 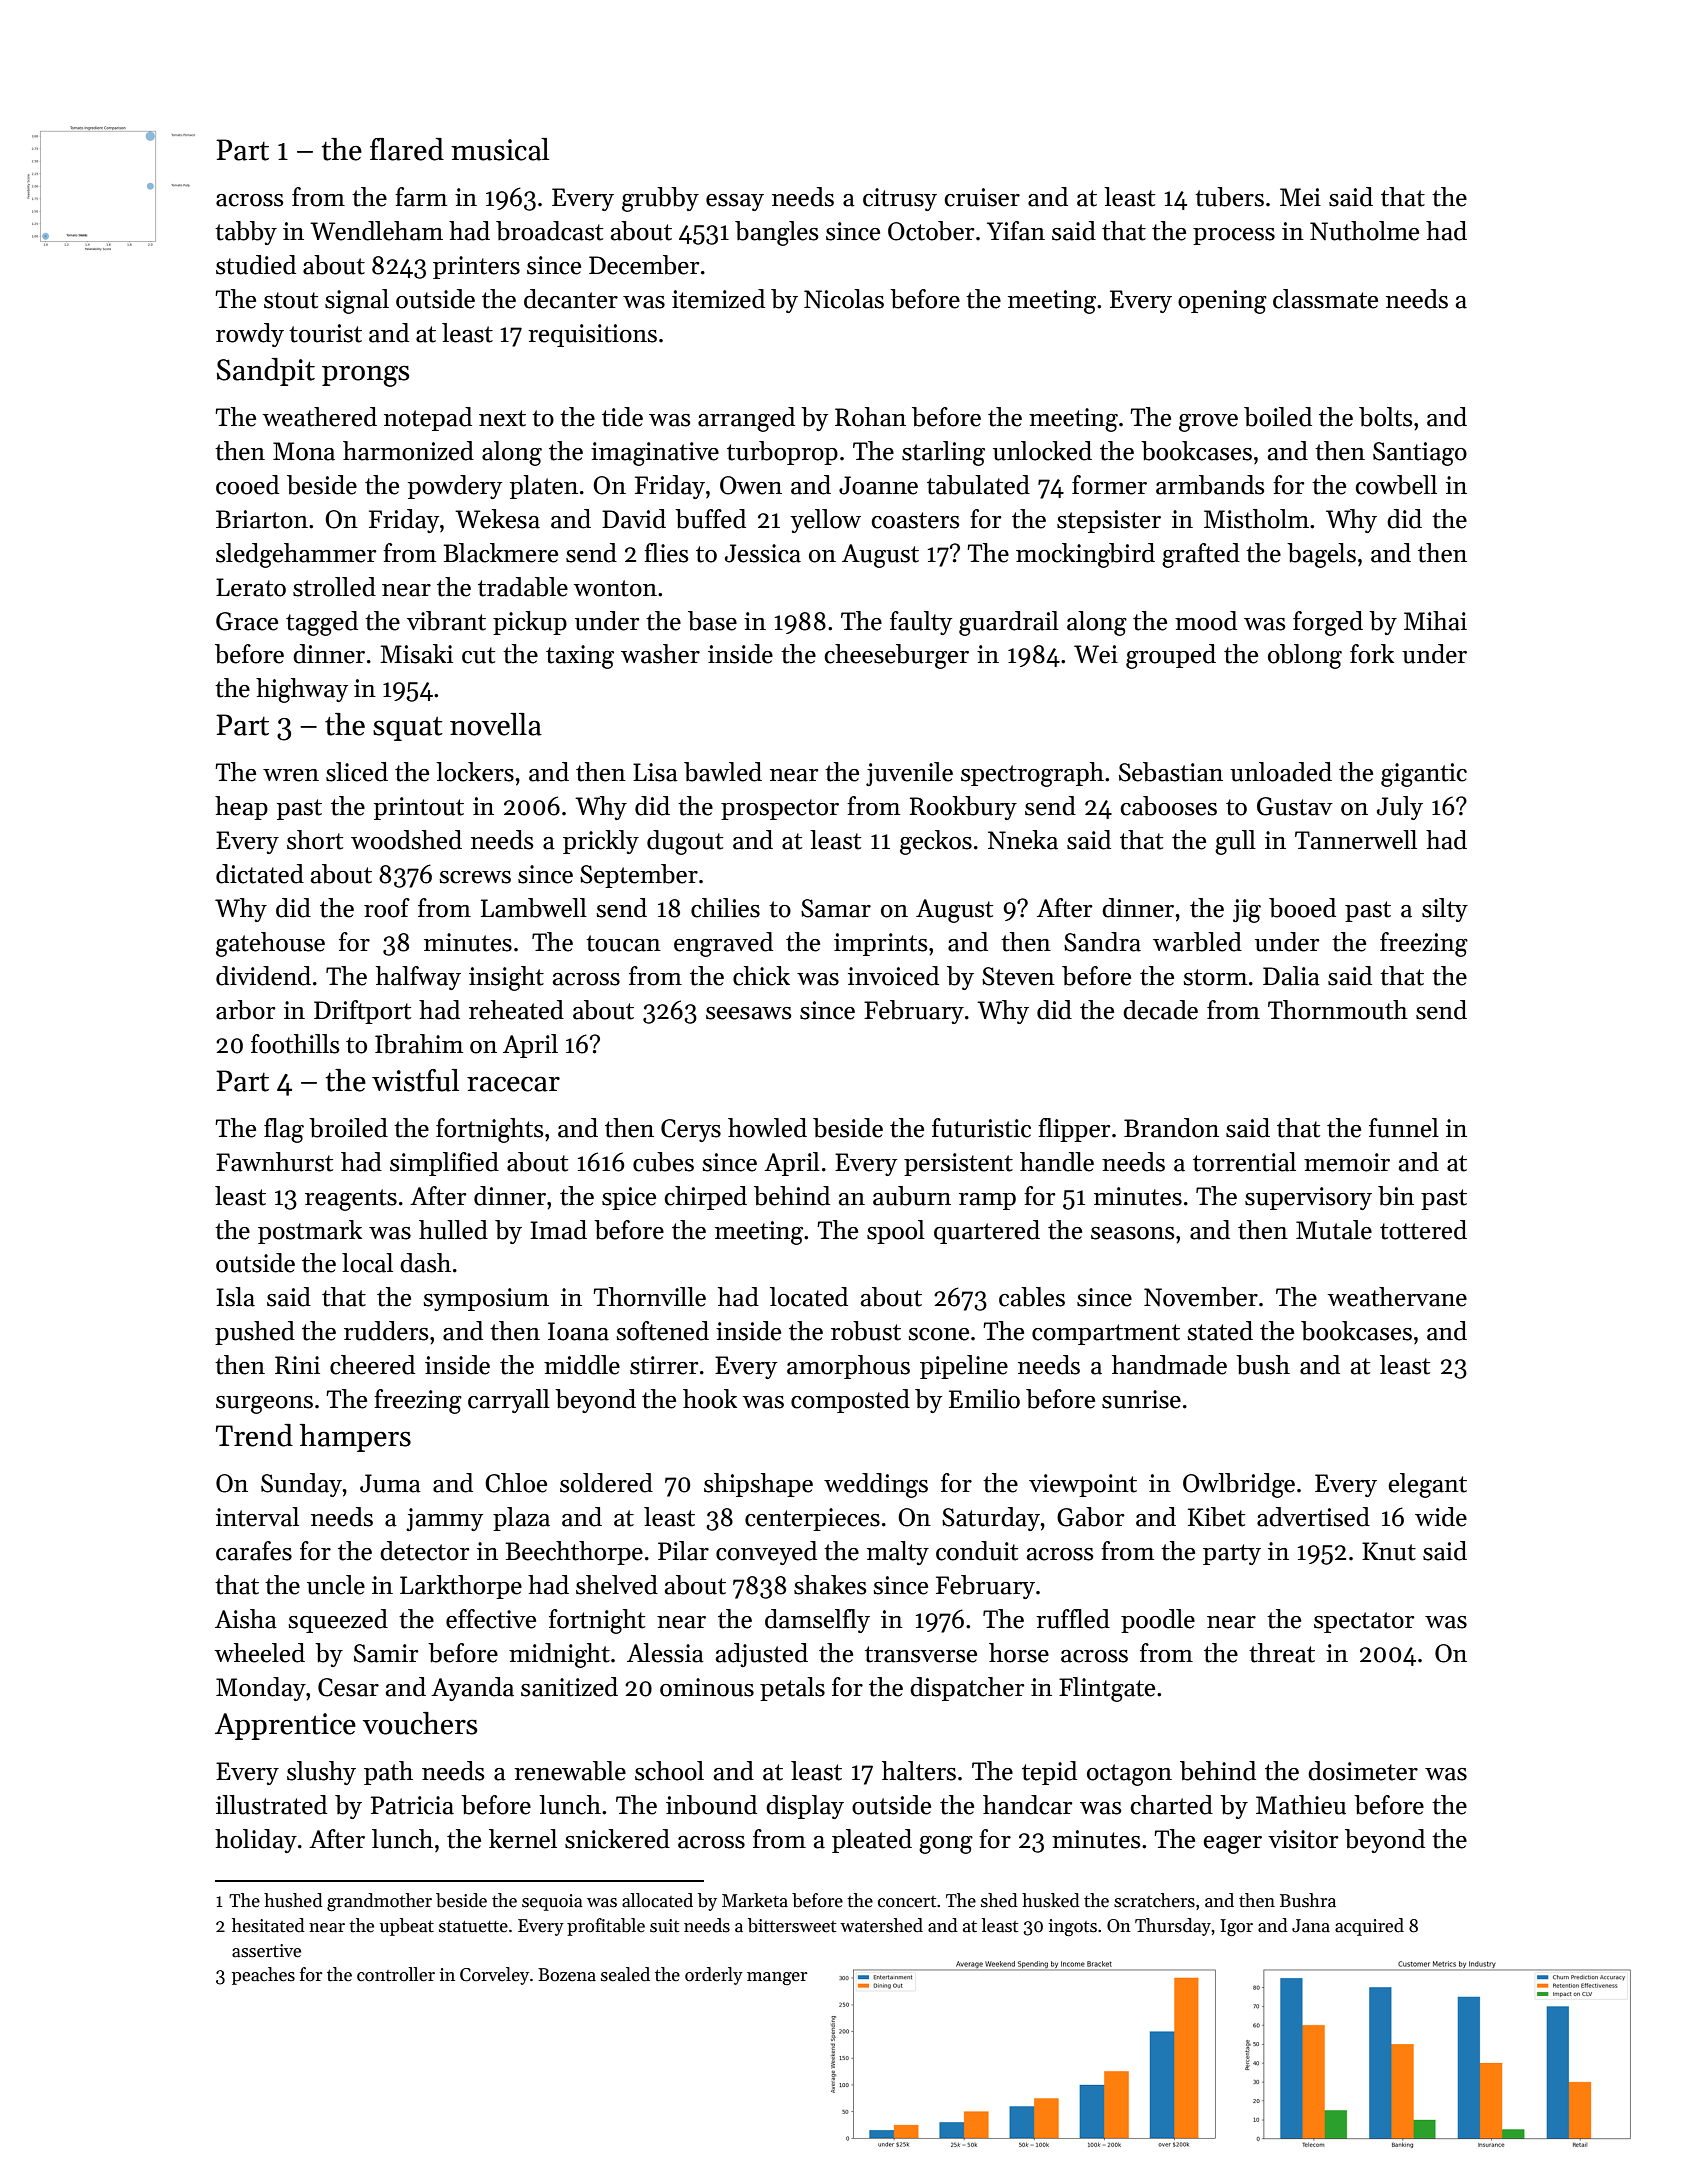 What do you see at coordinates (1300, 197) in the screenshot?
I see `Mei` at bounding box center [1300, 197].
